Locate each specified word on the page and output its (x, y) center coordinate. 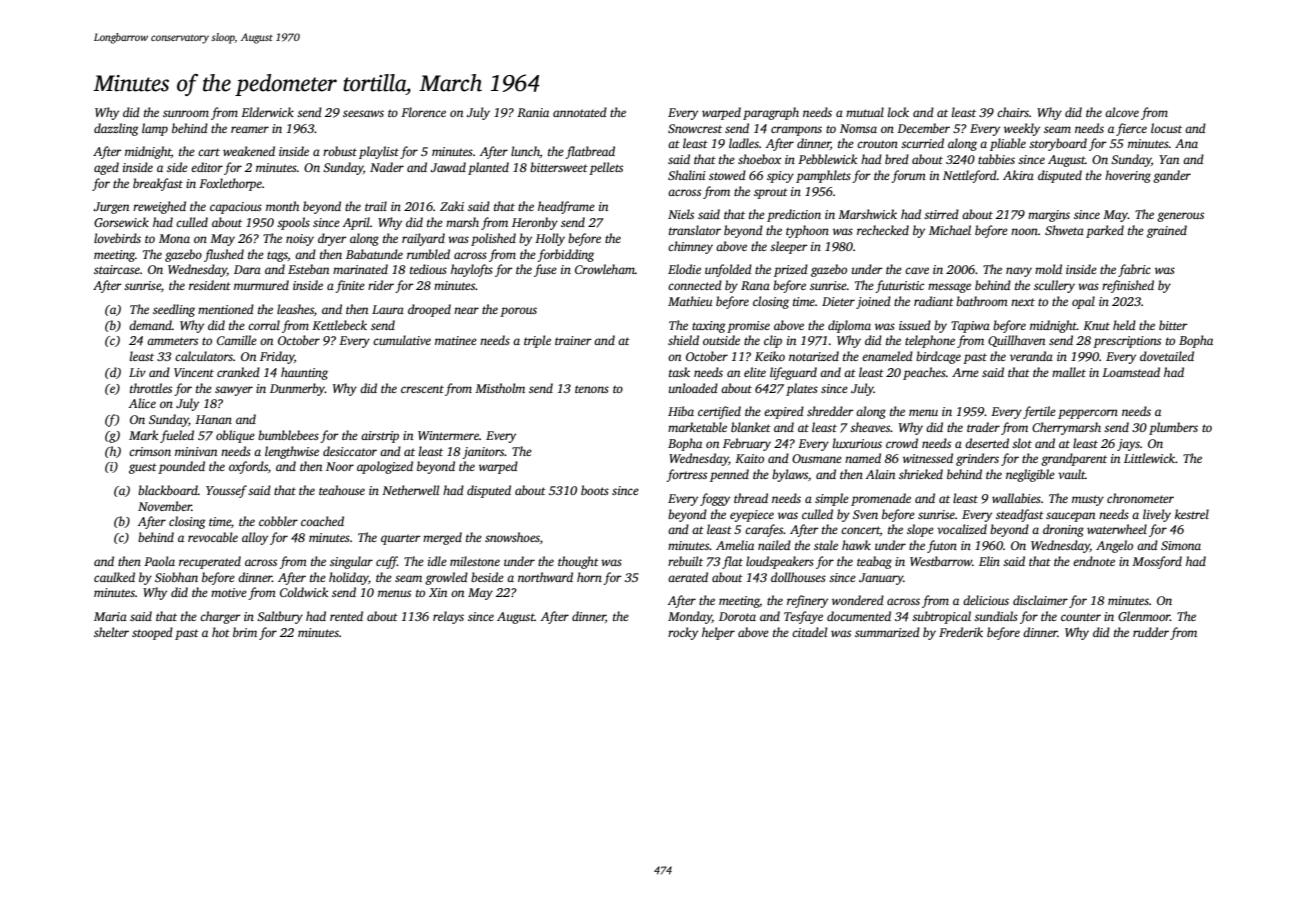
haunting (304, 373)
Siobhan (176, 577)
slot (1022, 443)
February (747, 444)
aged (106, 168)
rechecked (883, 230)
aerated (688, 577)
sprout (771, 193)
